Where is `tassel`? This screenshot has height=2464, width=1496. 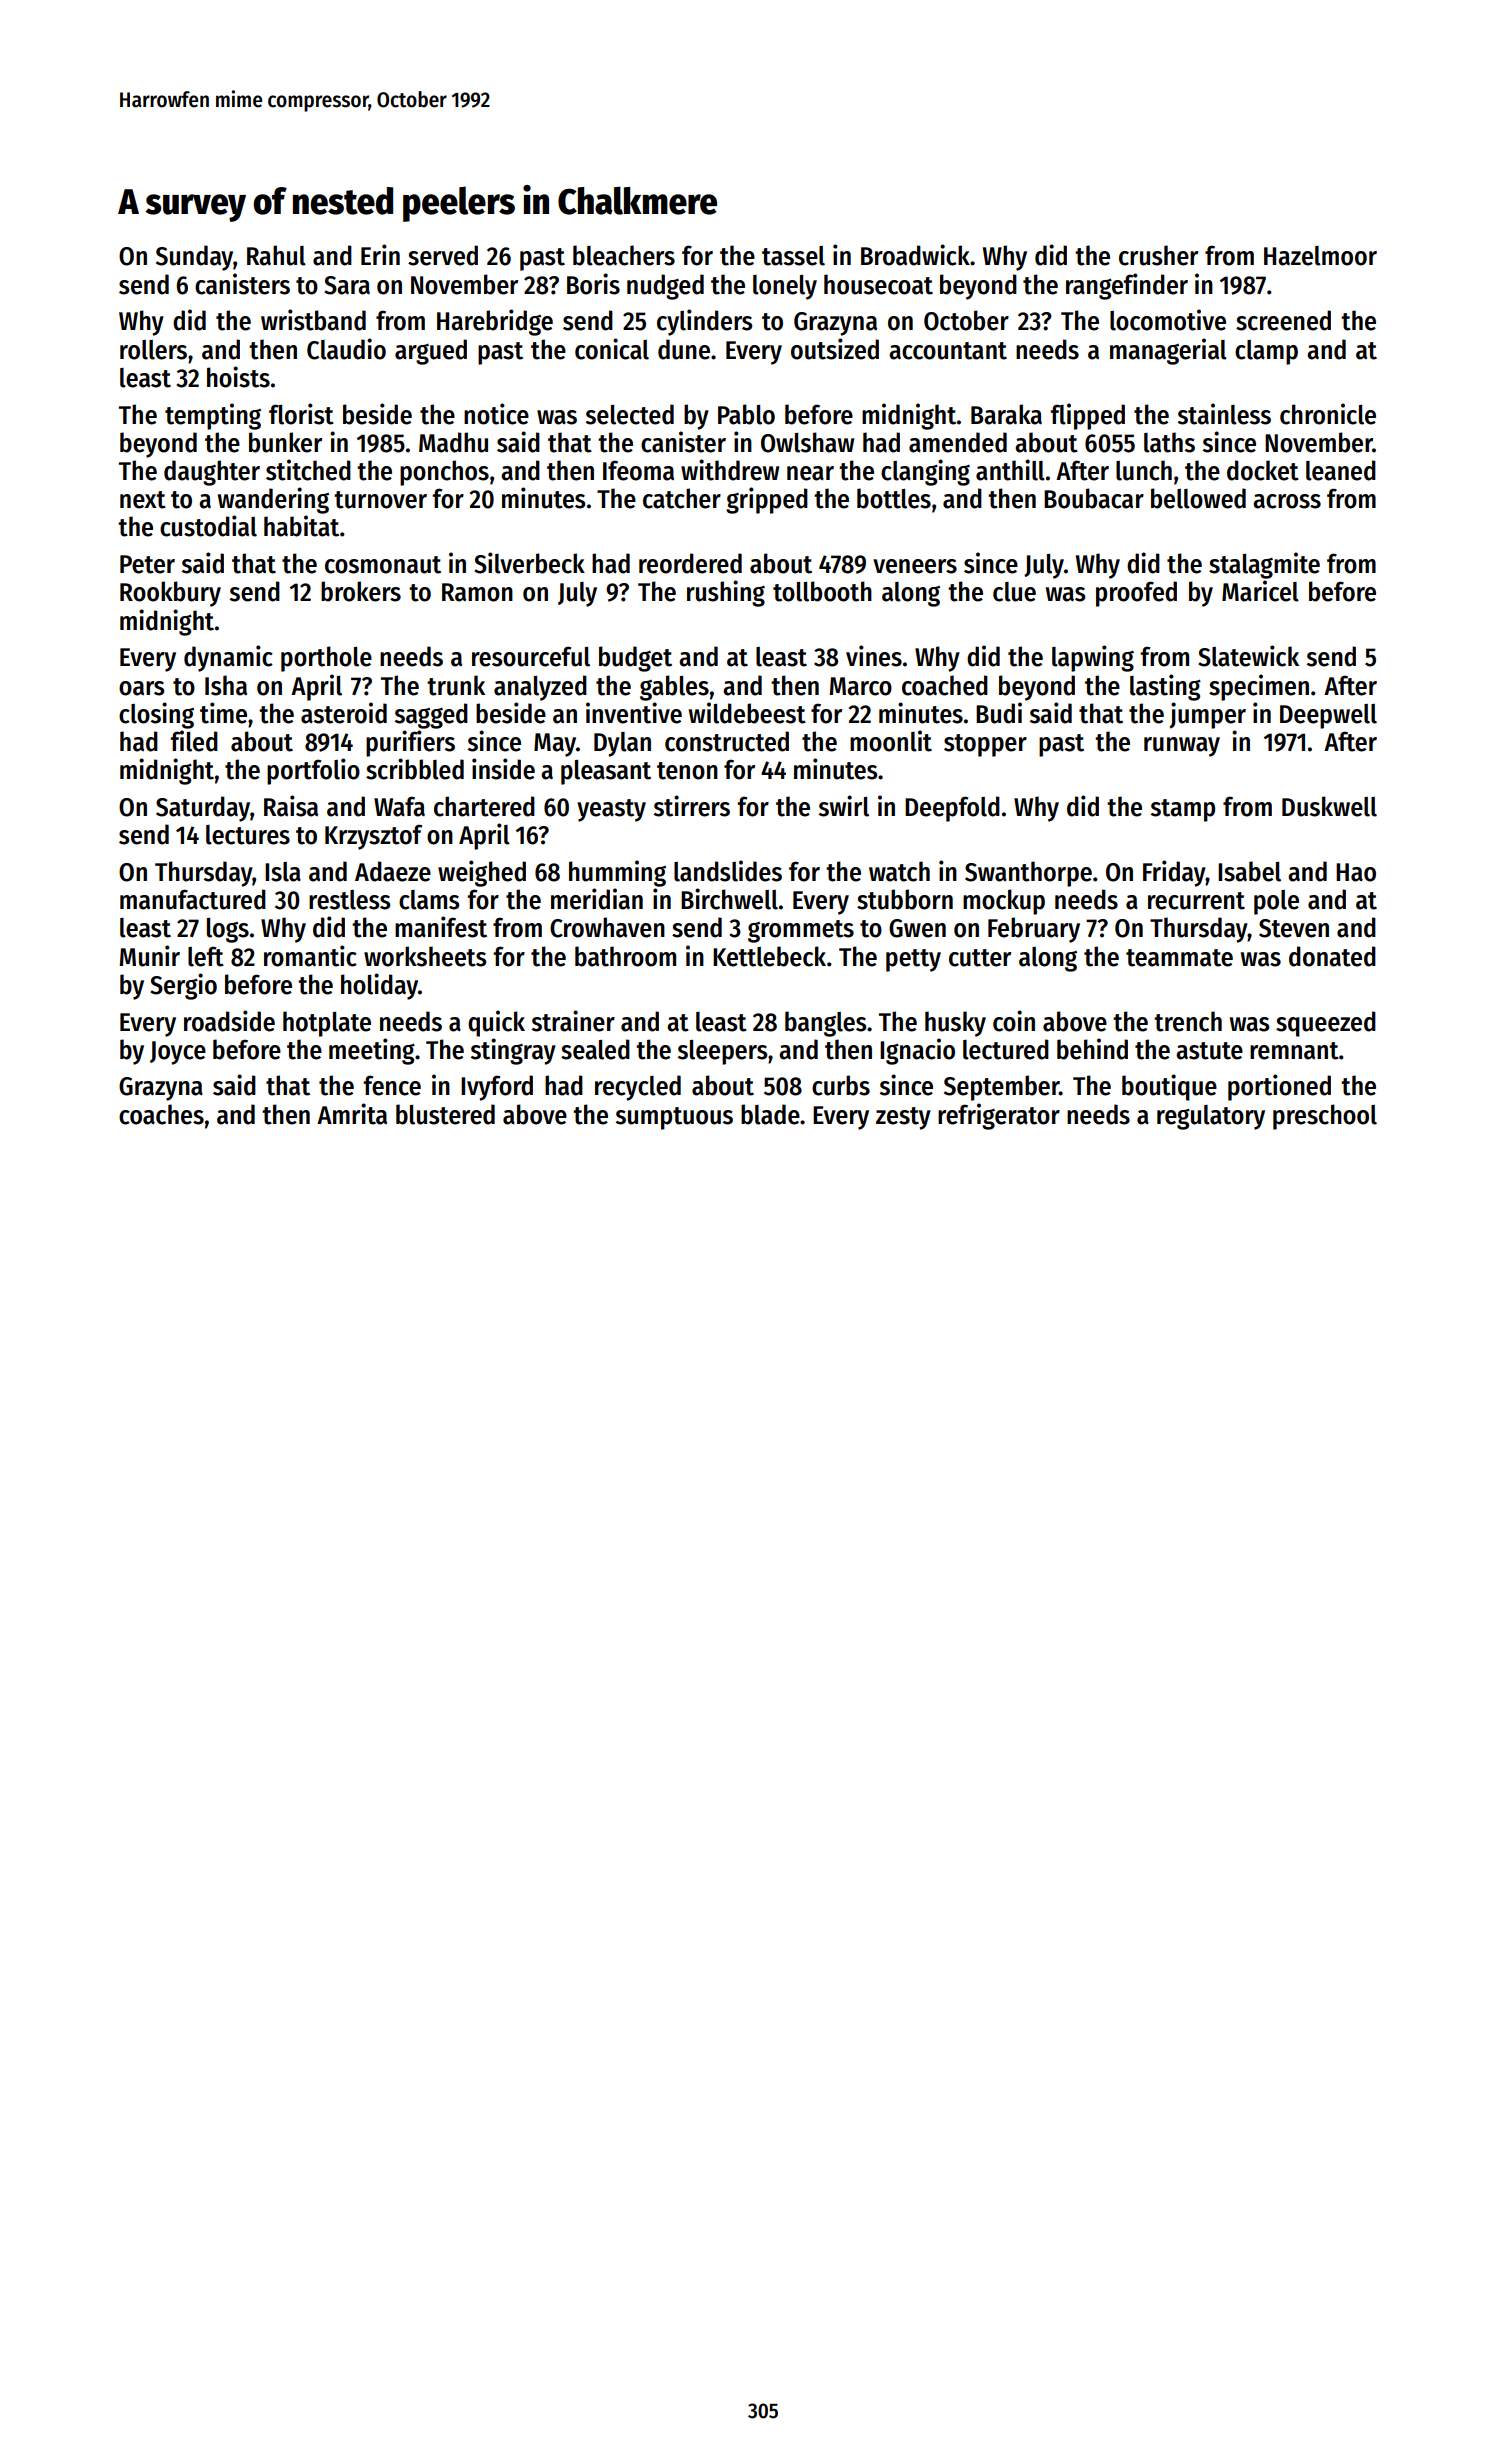 tassel is located at coordinates (793, 256).
